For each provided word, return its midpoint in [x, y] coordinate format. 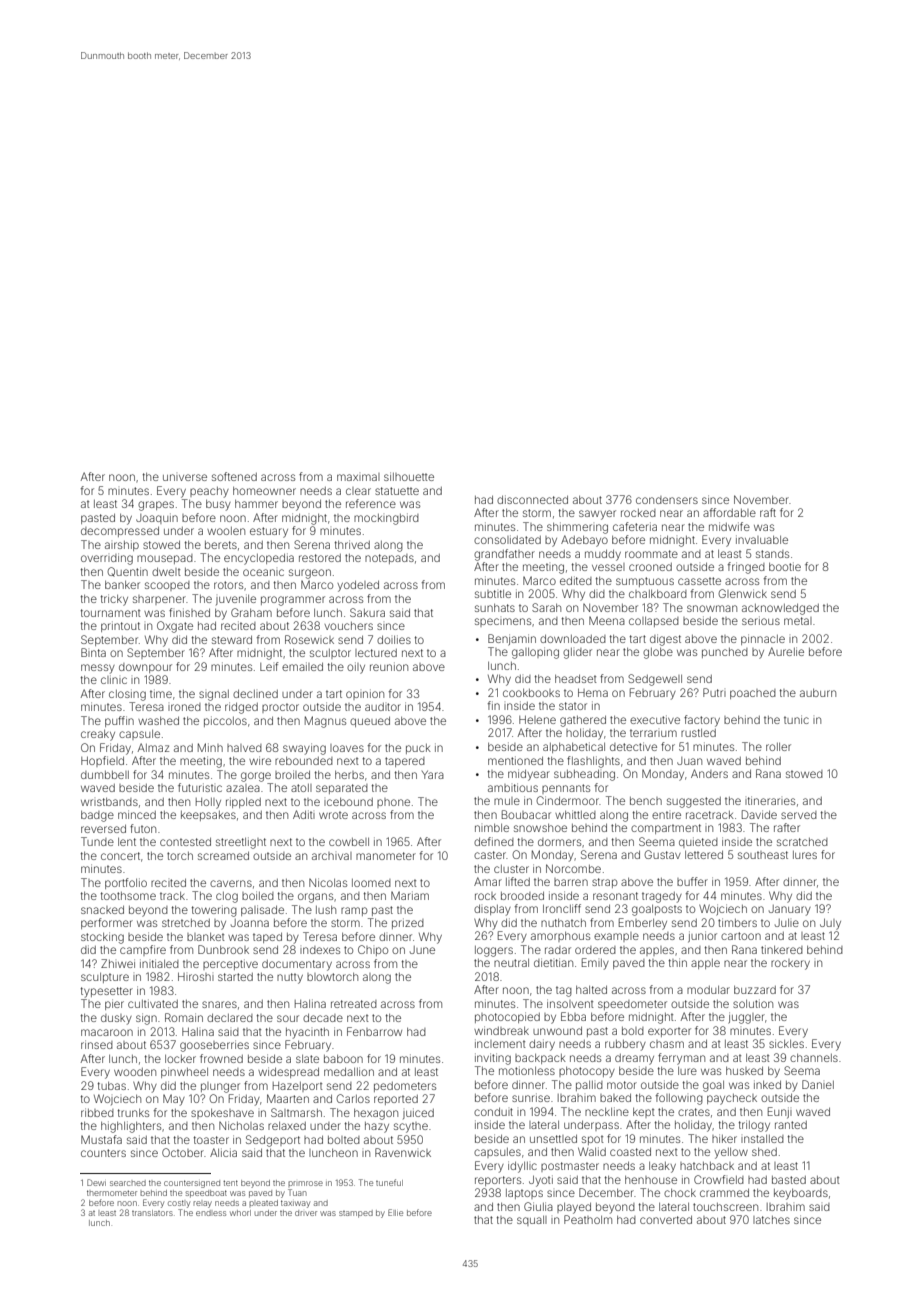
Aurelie [786, 651]
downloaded [573, 639]
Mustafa [101, 1139]
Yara [433, 775]
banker [122, 585]
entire [666, 815]
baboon [343, 1059]
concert [120, 856]
